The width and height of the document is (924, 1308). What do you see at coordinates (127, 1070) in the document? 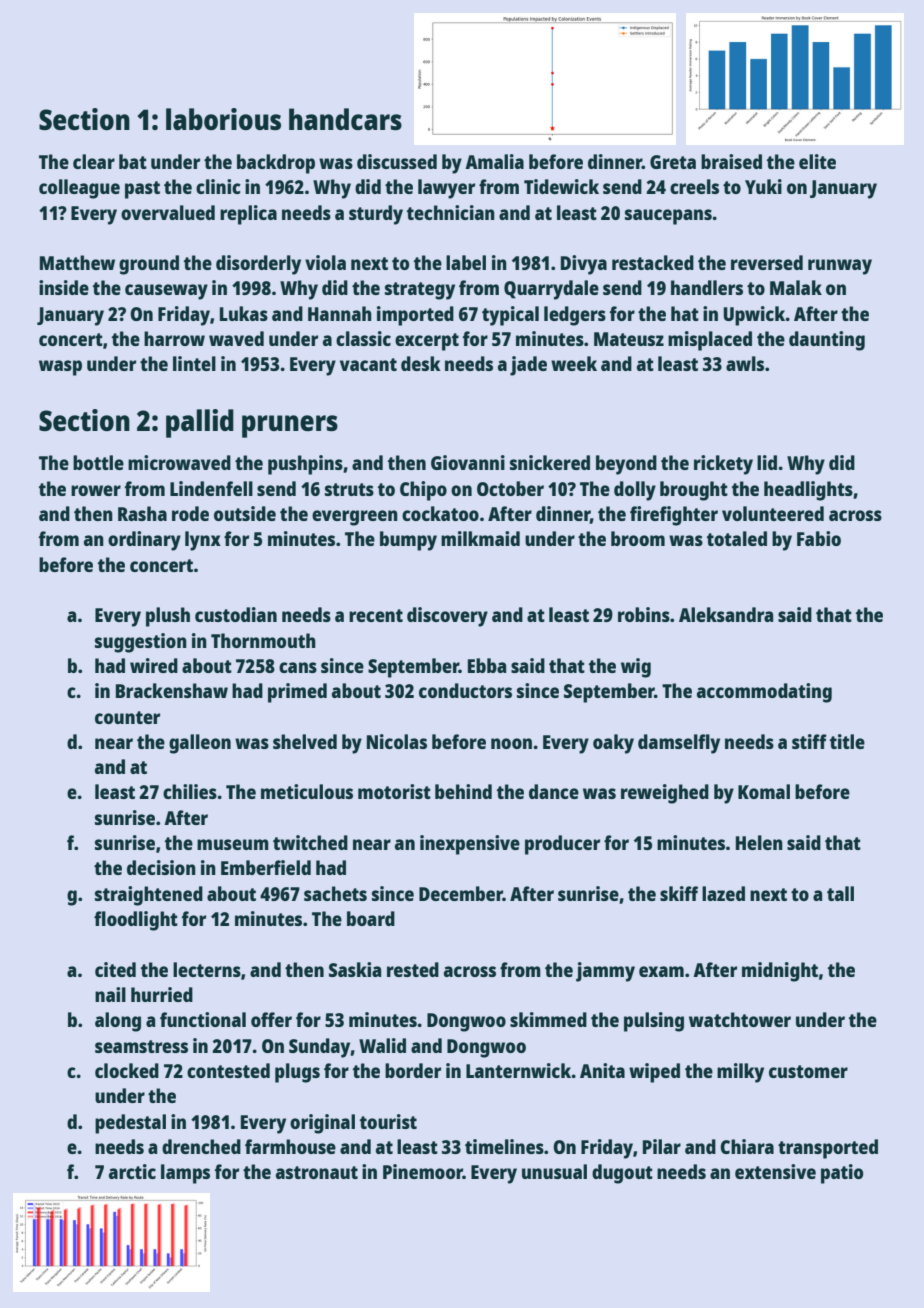
I see `clocked` at bounding box center [127, 1070].
